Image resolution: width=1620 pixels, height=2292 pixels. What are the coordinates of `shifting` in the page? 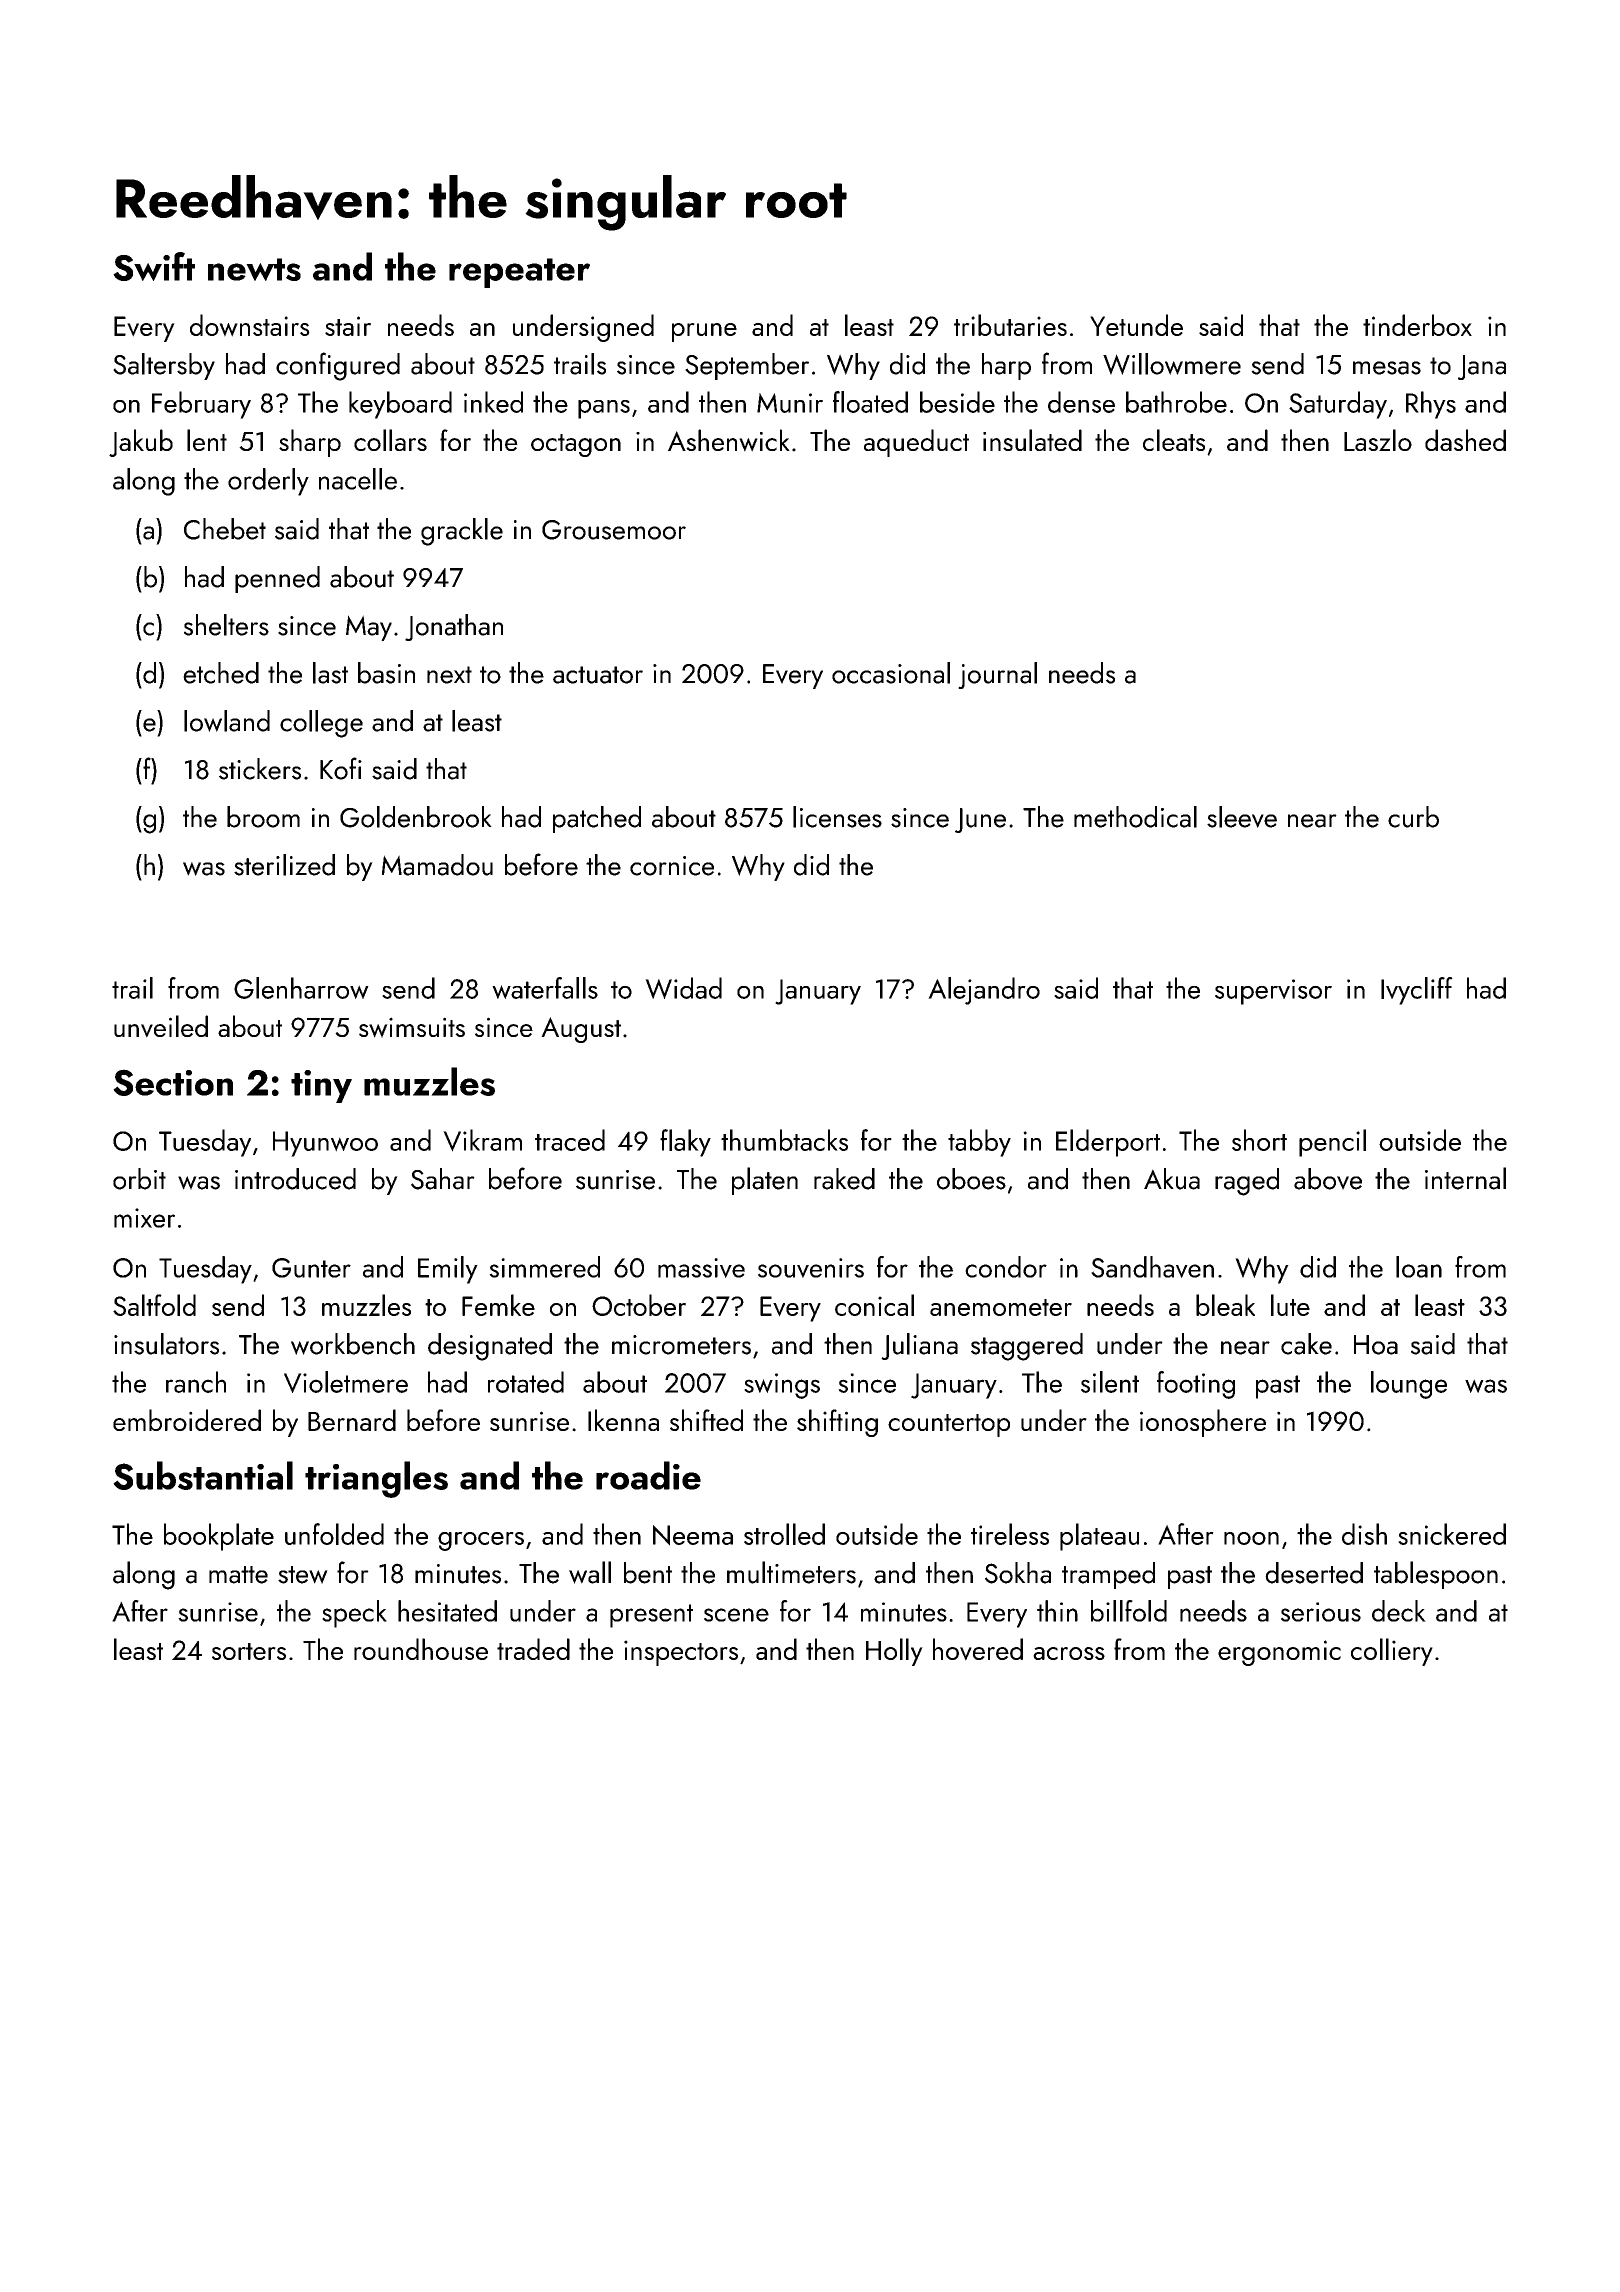 It's located at (837, 1423).
